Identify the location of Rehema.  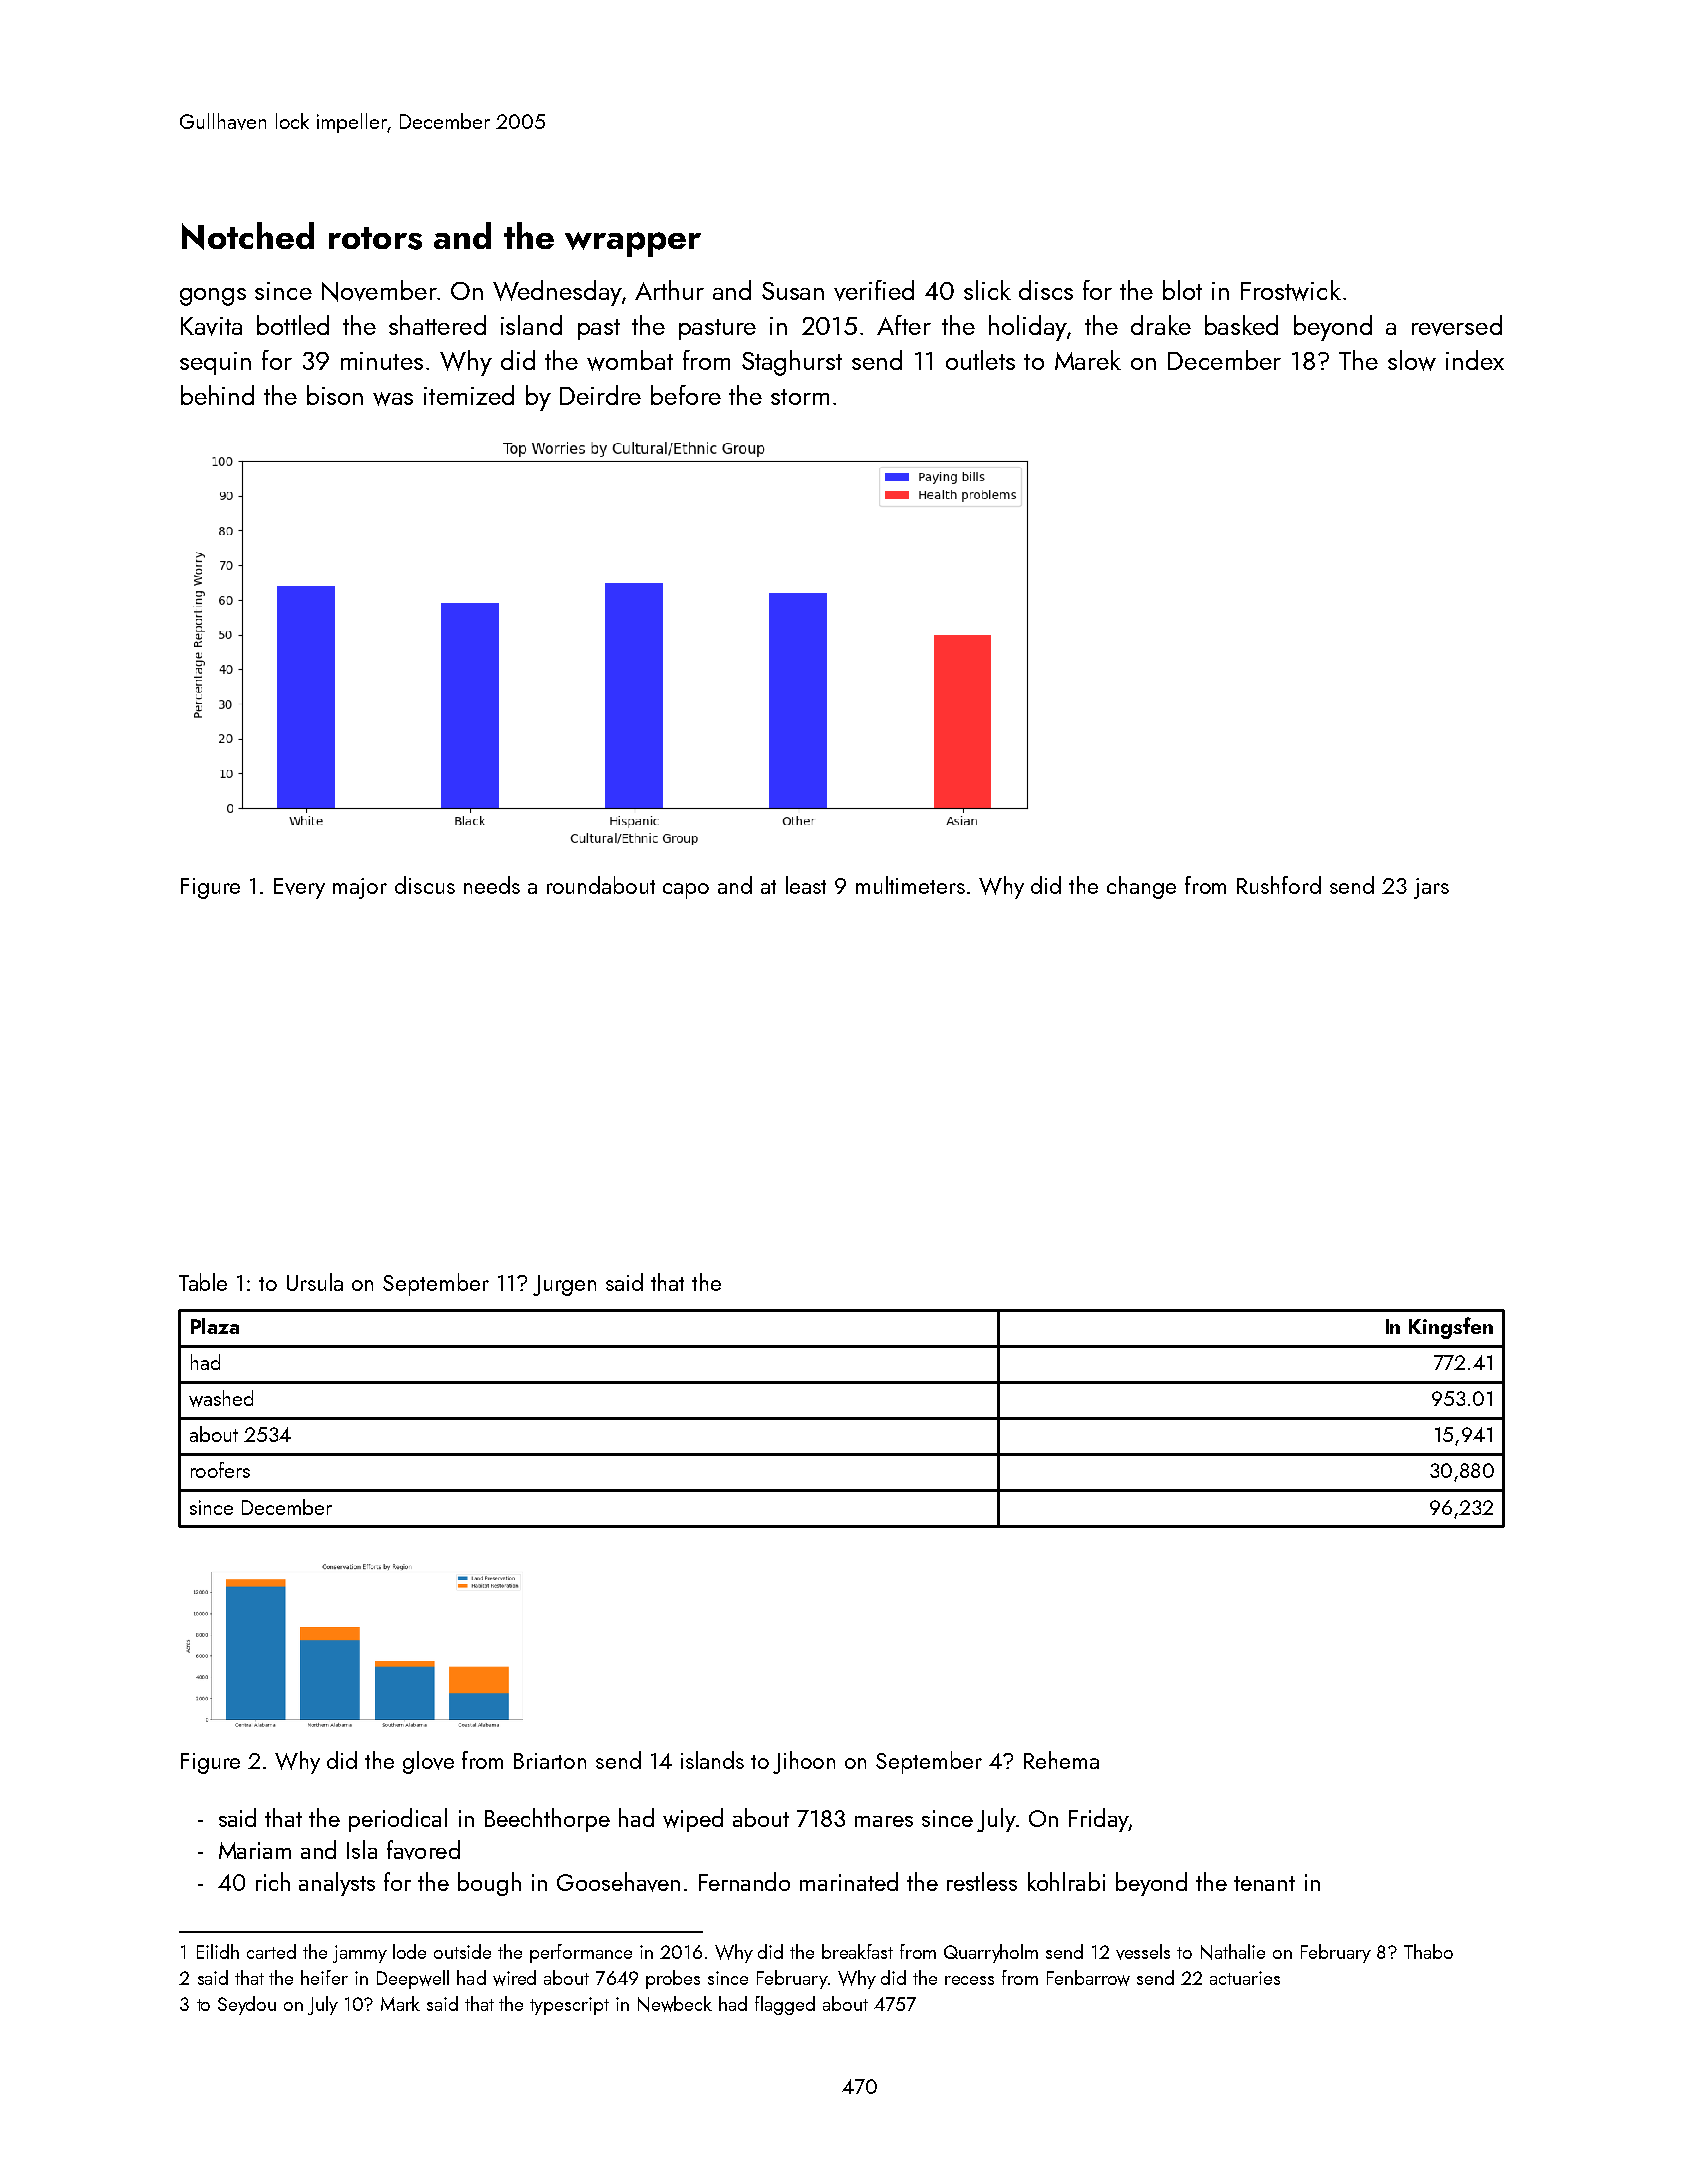
(1061, 1760).
